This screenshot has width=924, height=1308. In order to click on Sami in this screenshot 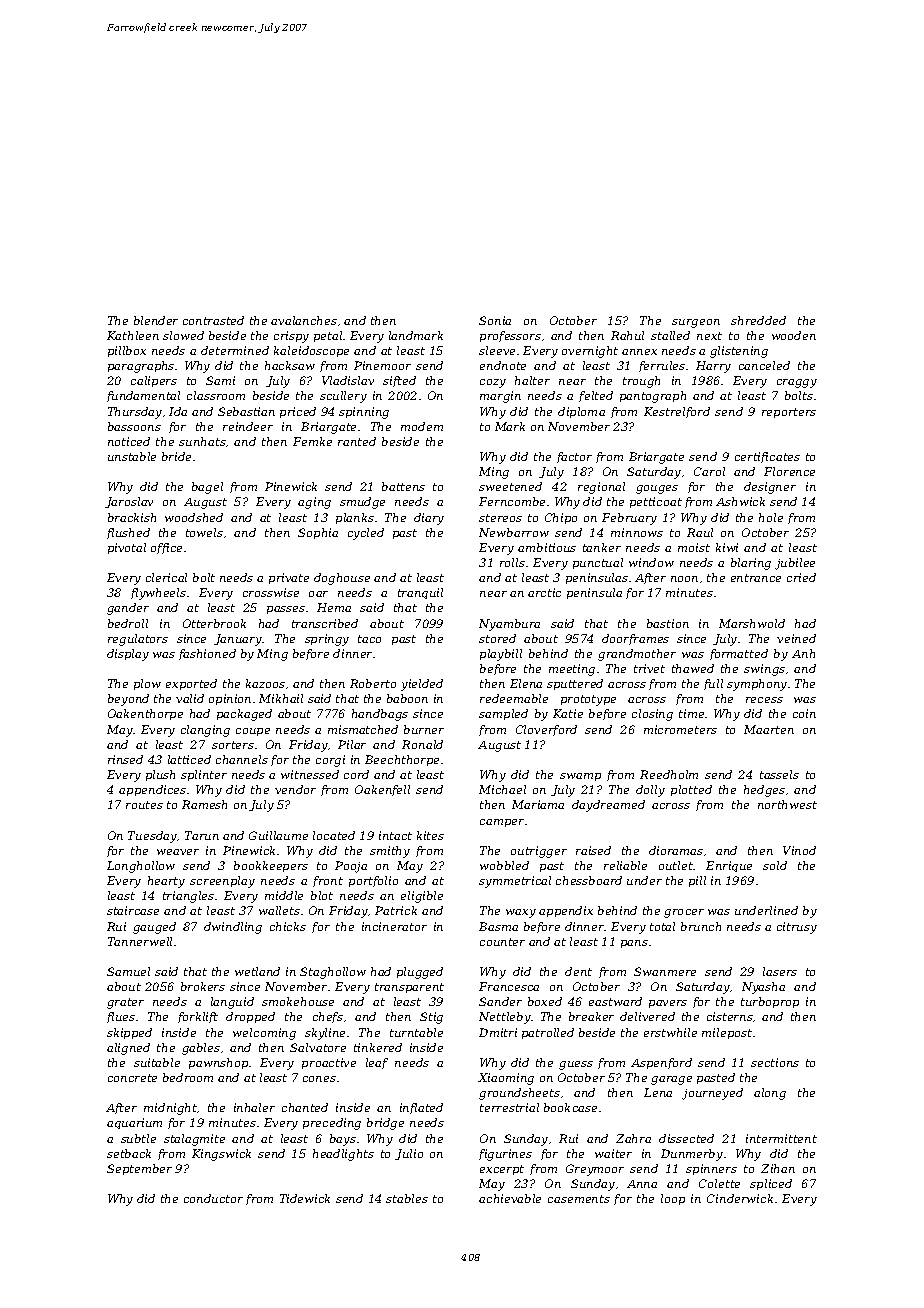, I will do `click(220, 380)`.
